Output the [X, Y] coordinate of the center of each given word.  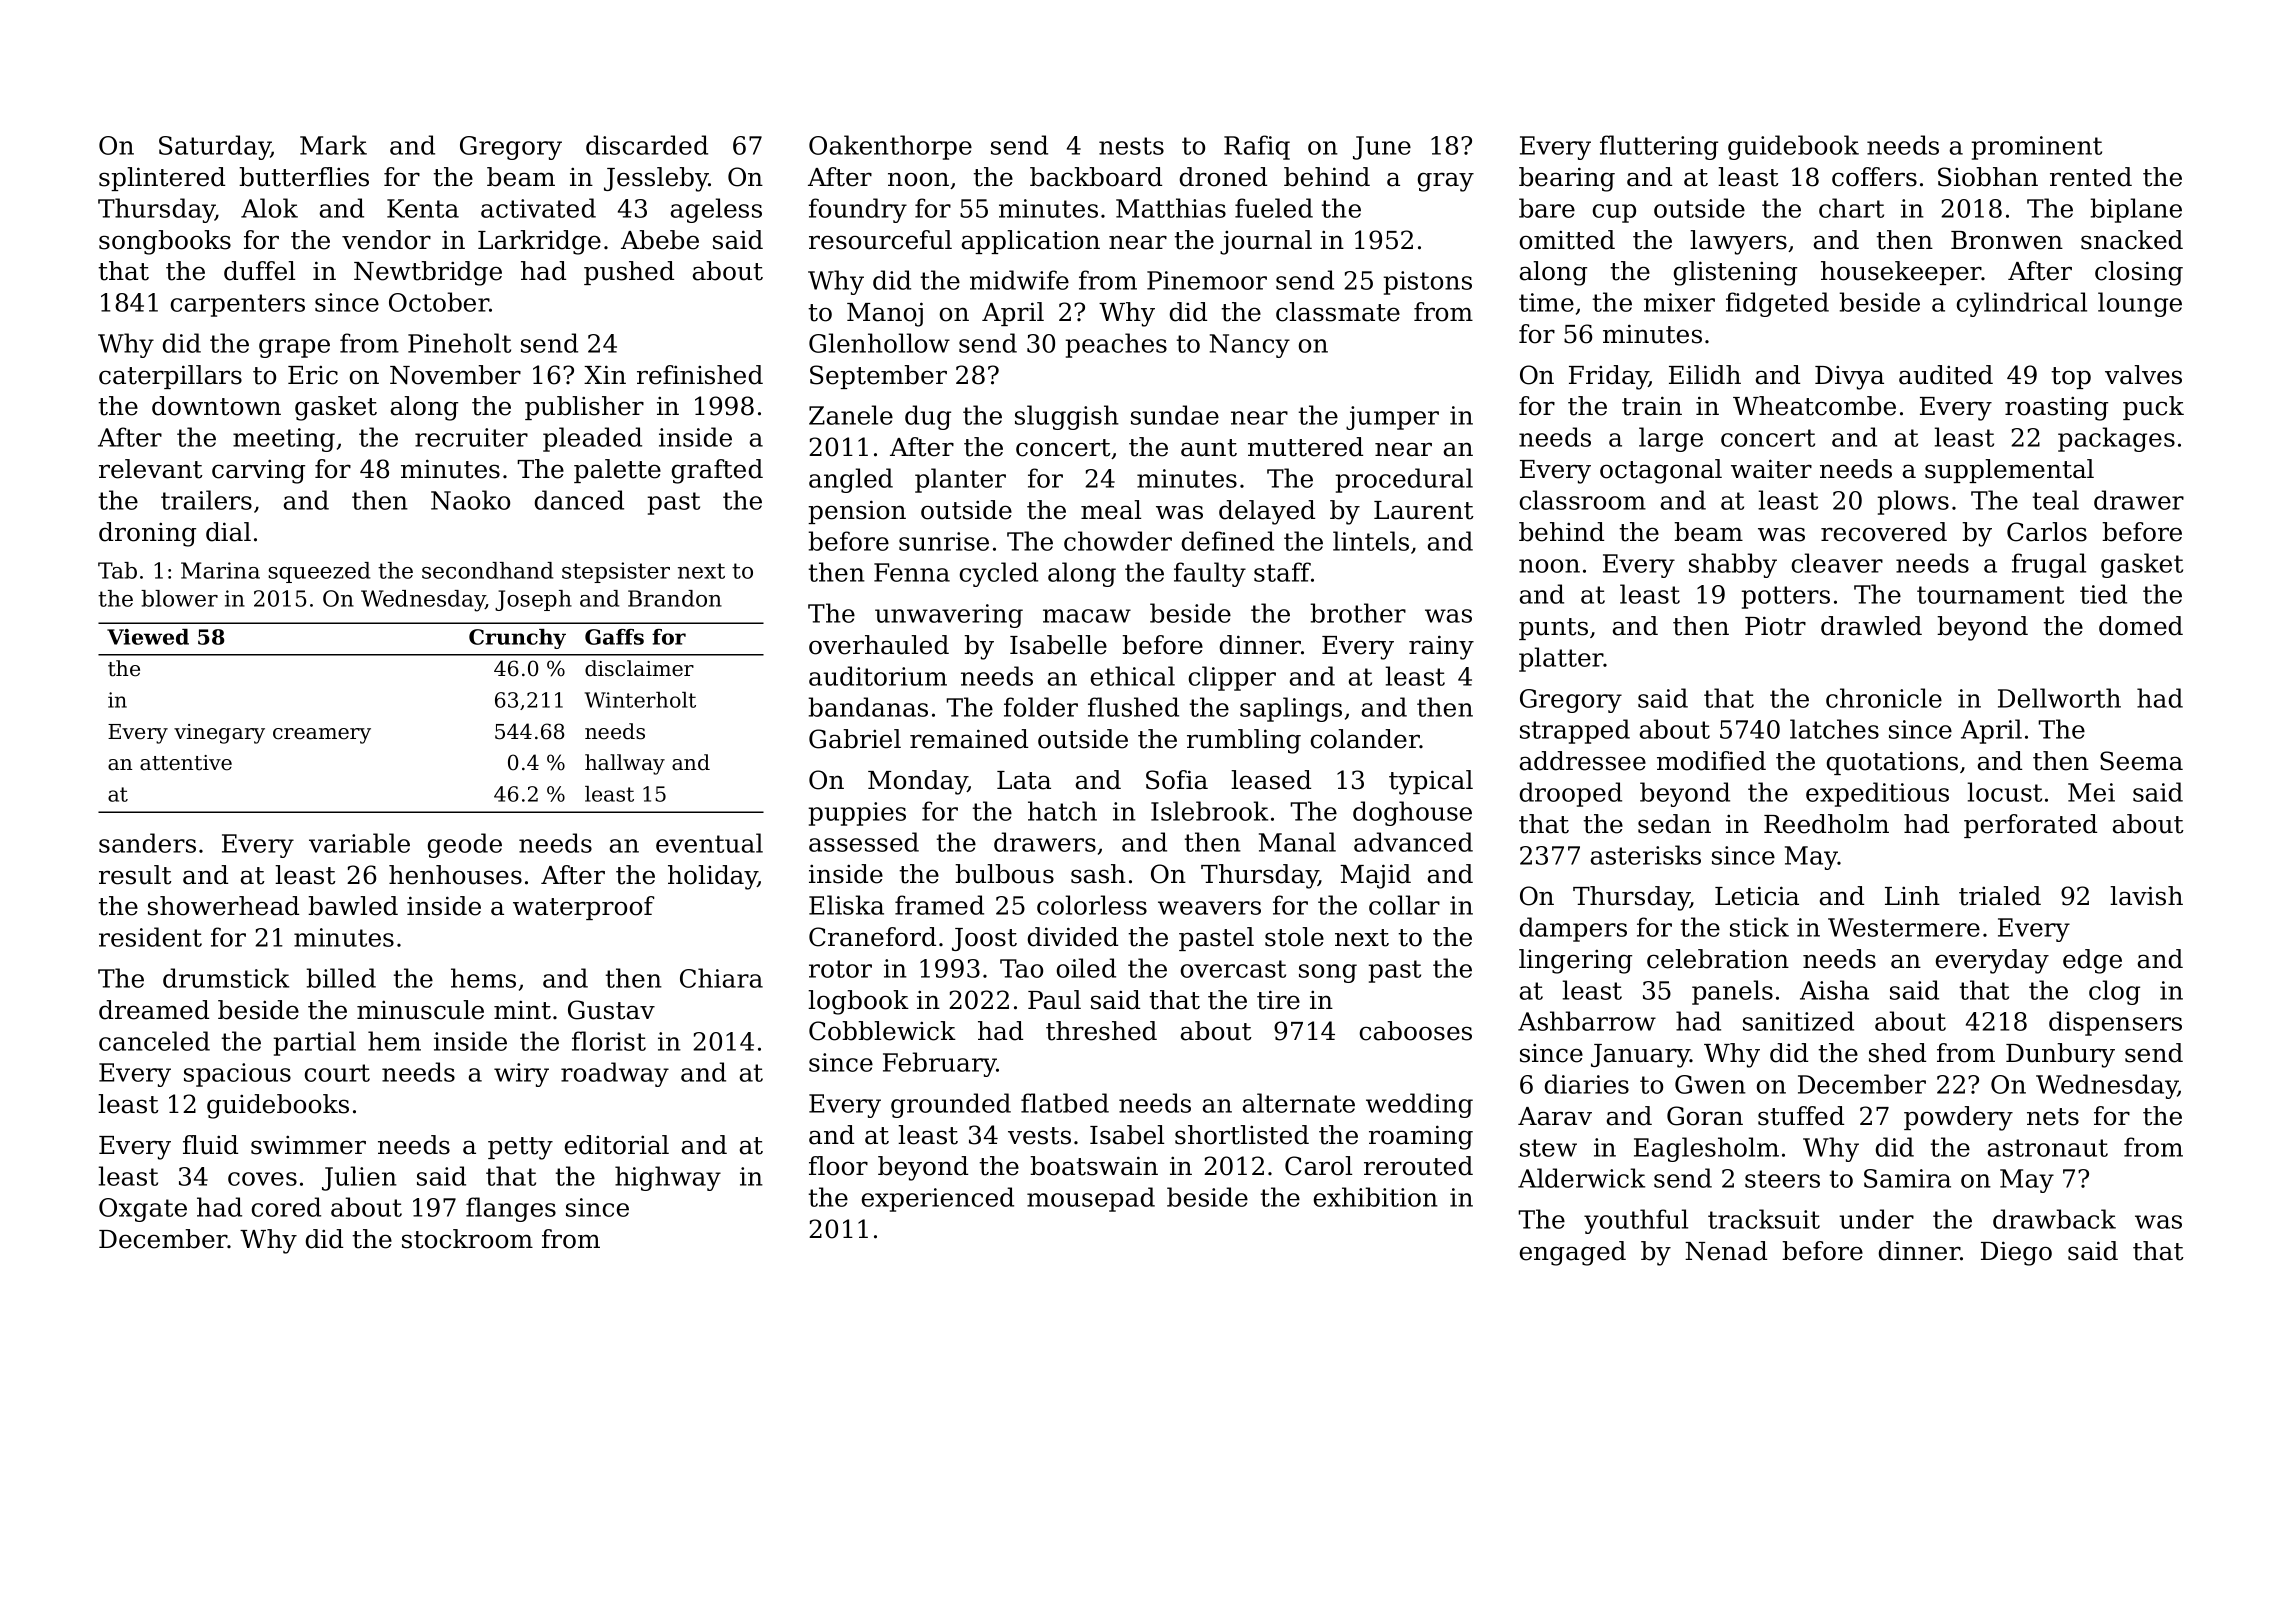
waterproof [583, 908]
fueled [1274, 208]
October [439, 302]
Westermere [1904, 927]
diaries [1587, 1084]
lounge [2140, 304]
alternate [1299, 1103]
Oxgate [143, 1210]
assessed [864, 842]
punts [1553, 629]
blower [179, 598]
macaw [1087, 616]
